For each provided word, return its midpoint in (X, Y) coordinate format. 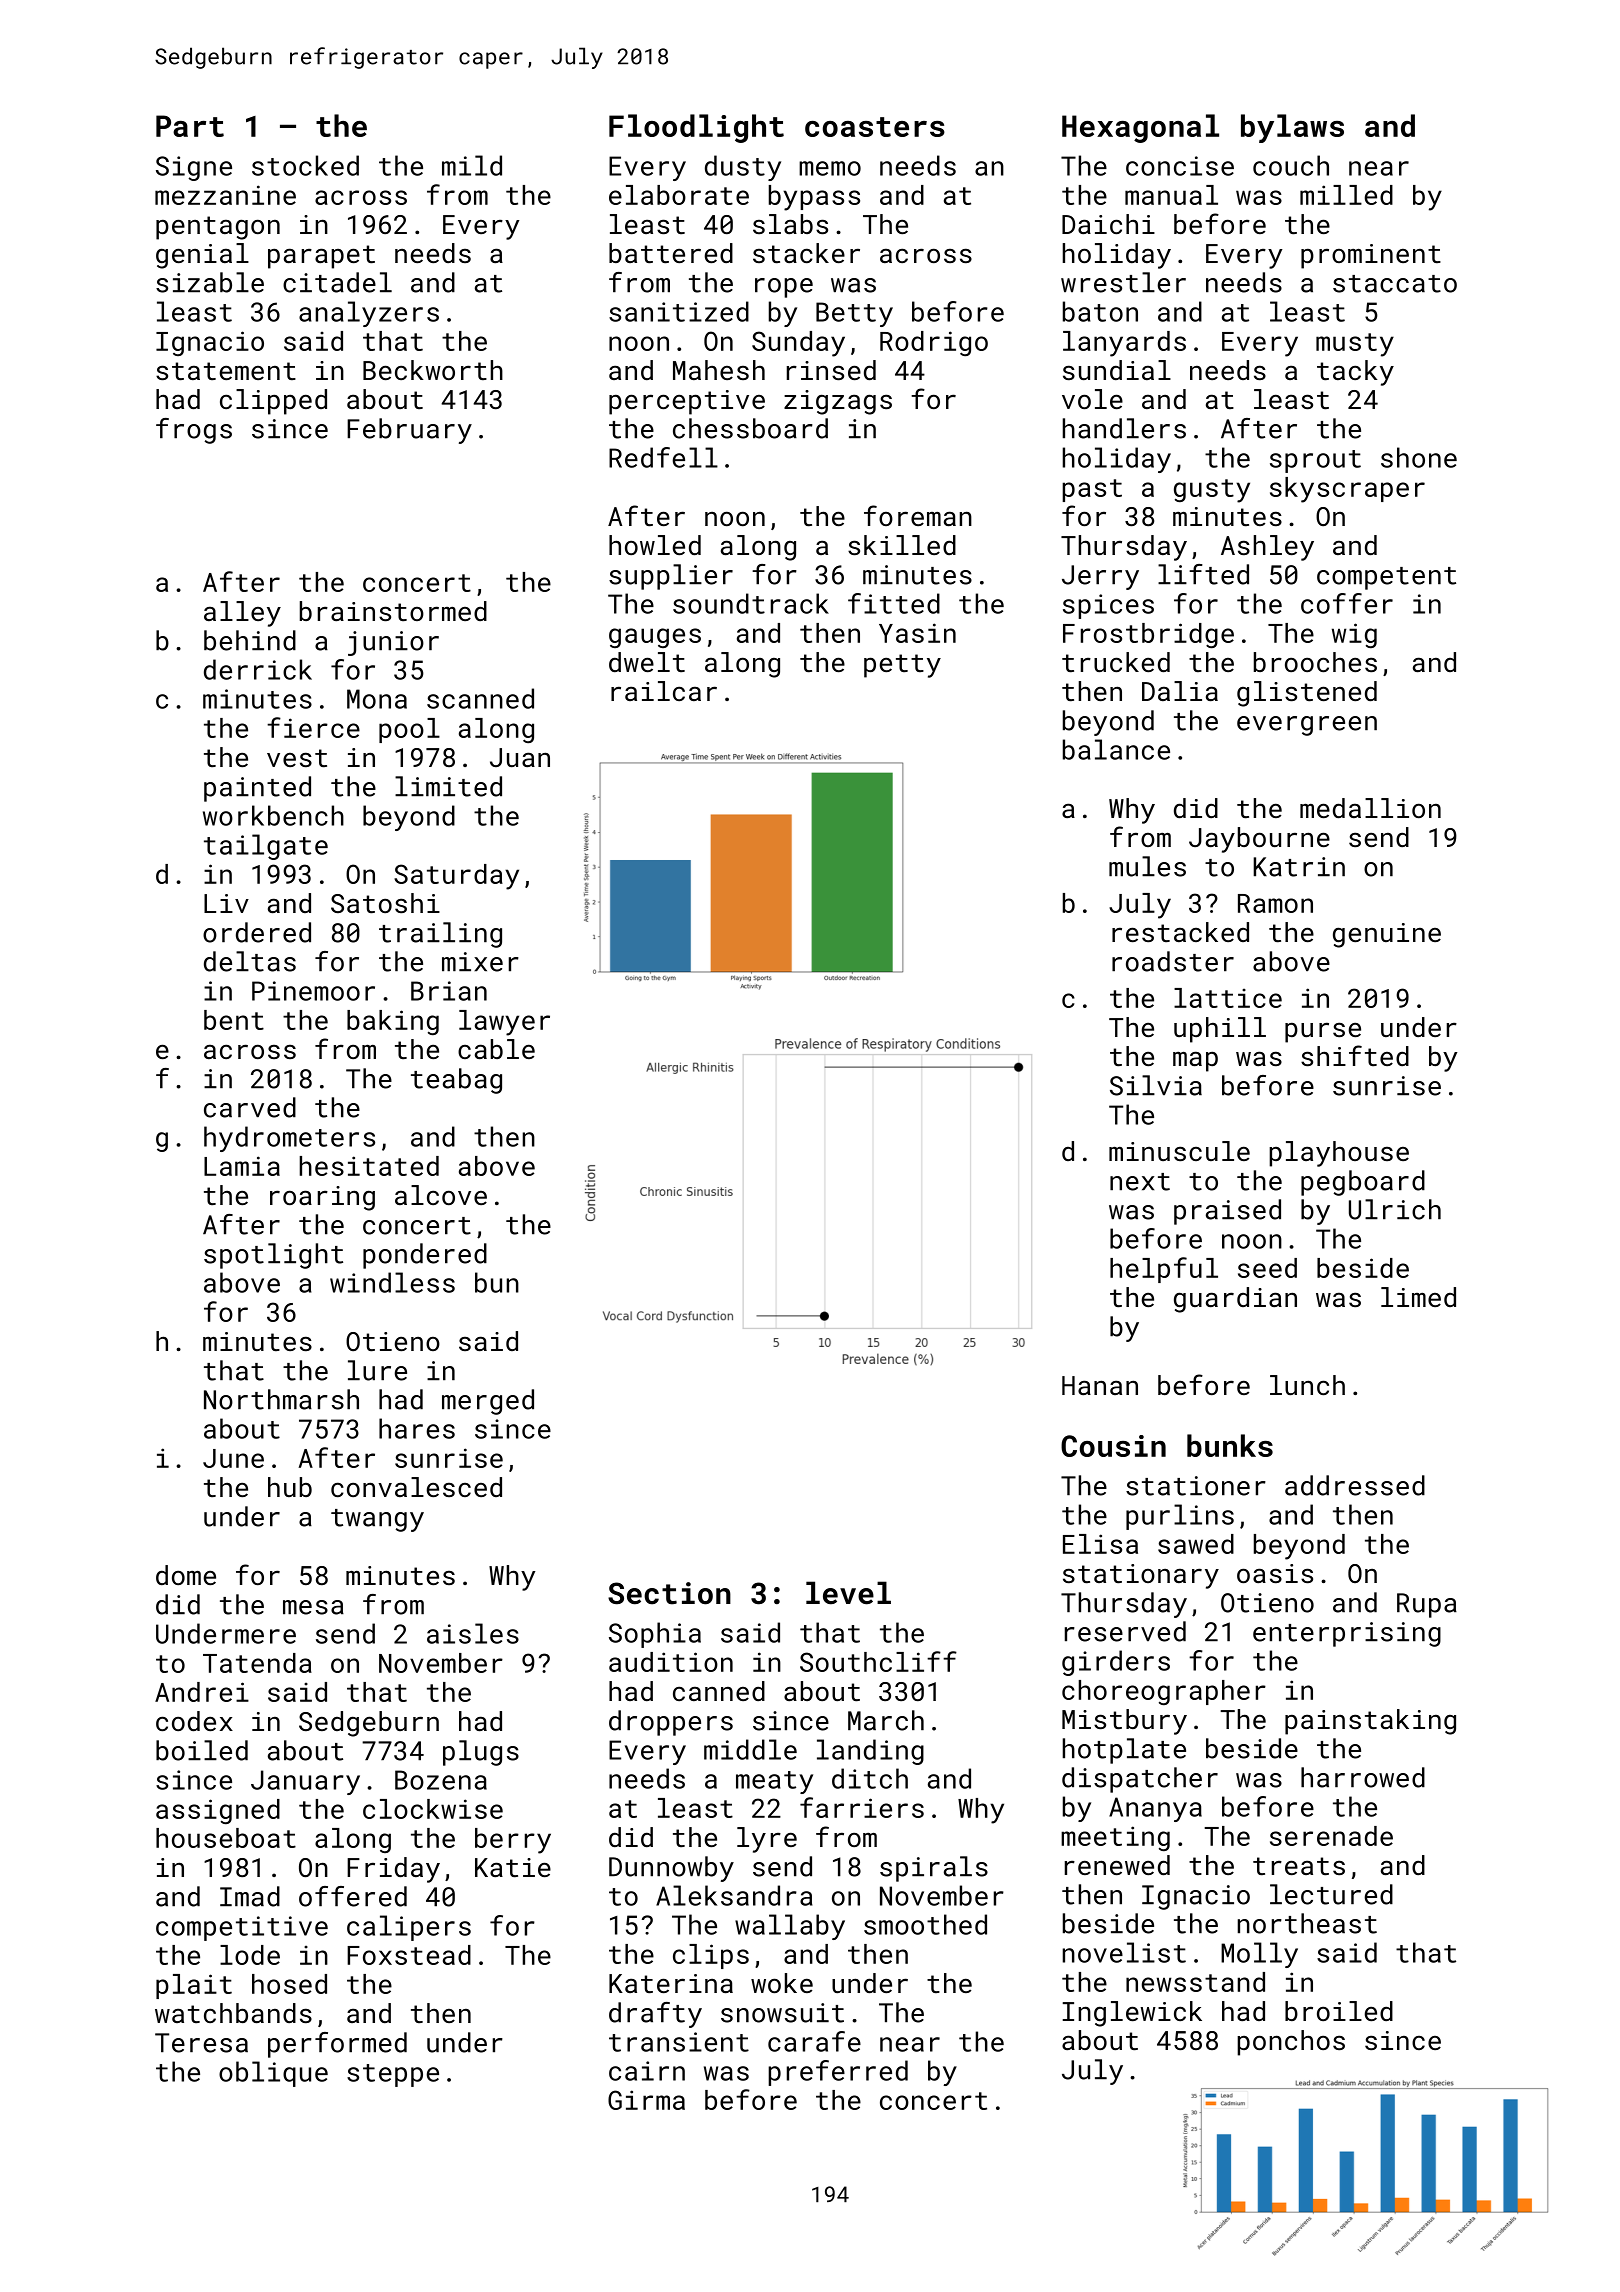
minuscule (1179, 1151)
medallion (1370, 808)
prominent (1371, 256)
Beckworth (433, 370)
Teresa (201, 2043)
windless (392, 1282)
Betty (854, 314)
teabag (456, 1081)
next (1140, 1182)
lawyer (504, 1023)
